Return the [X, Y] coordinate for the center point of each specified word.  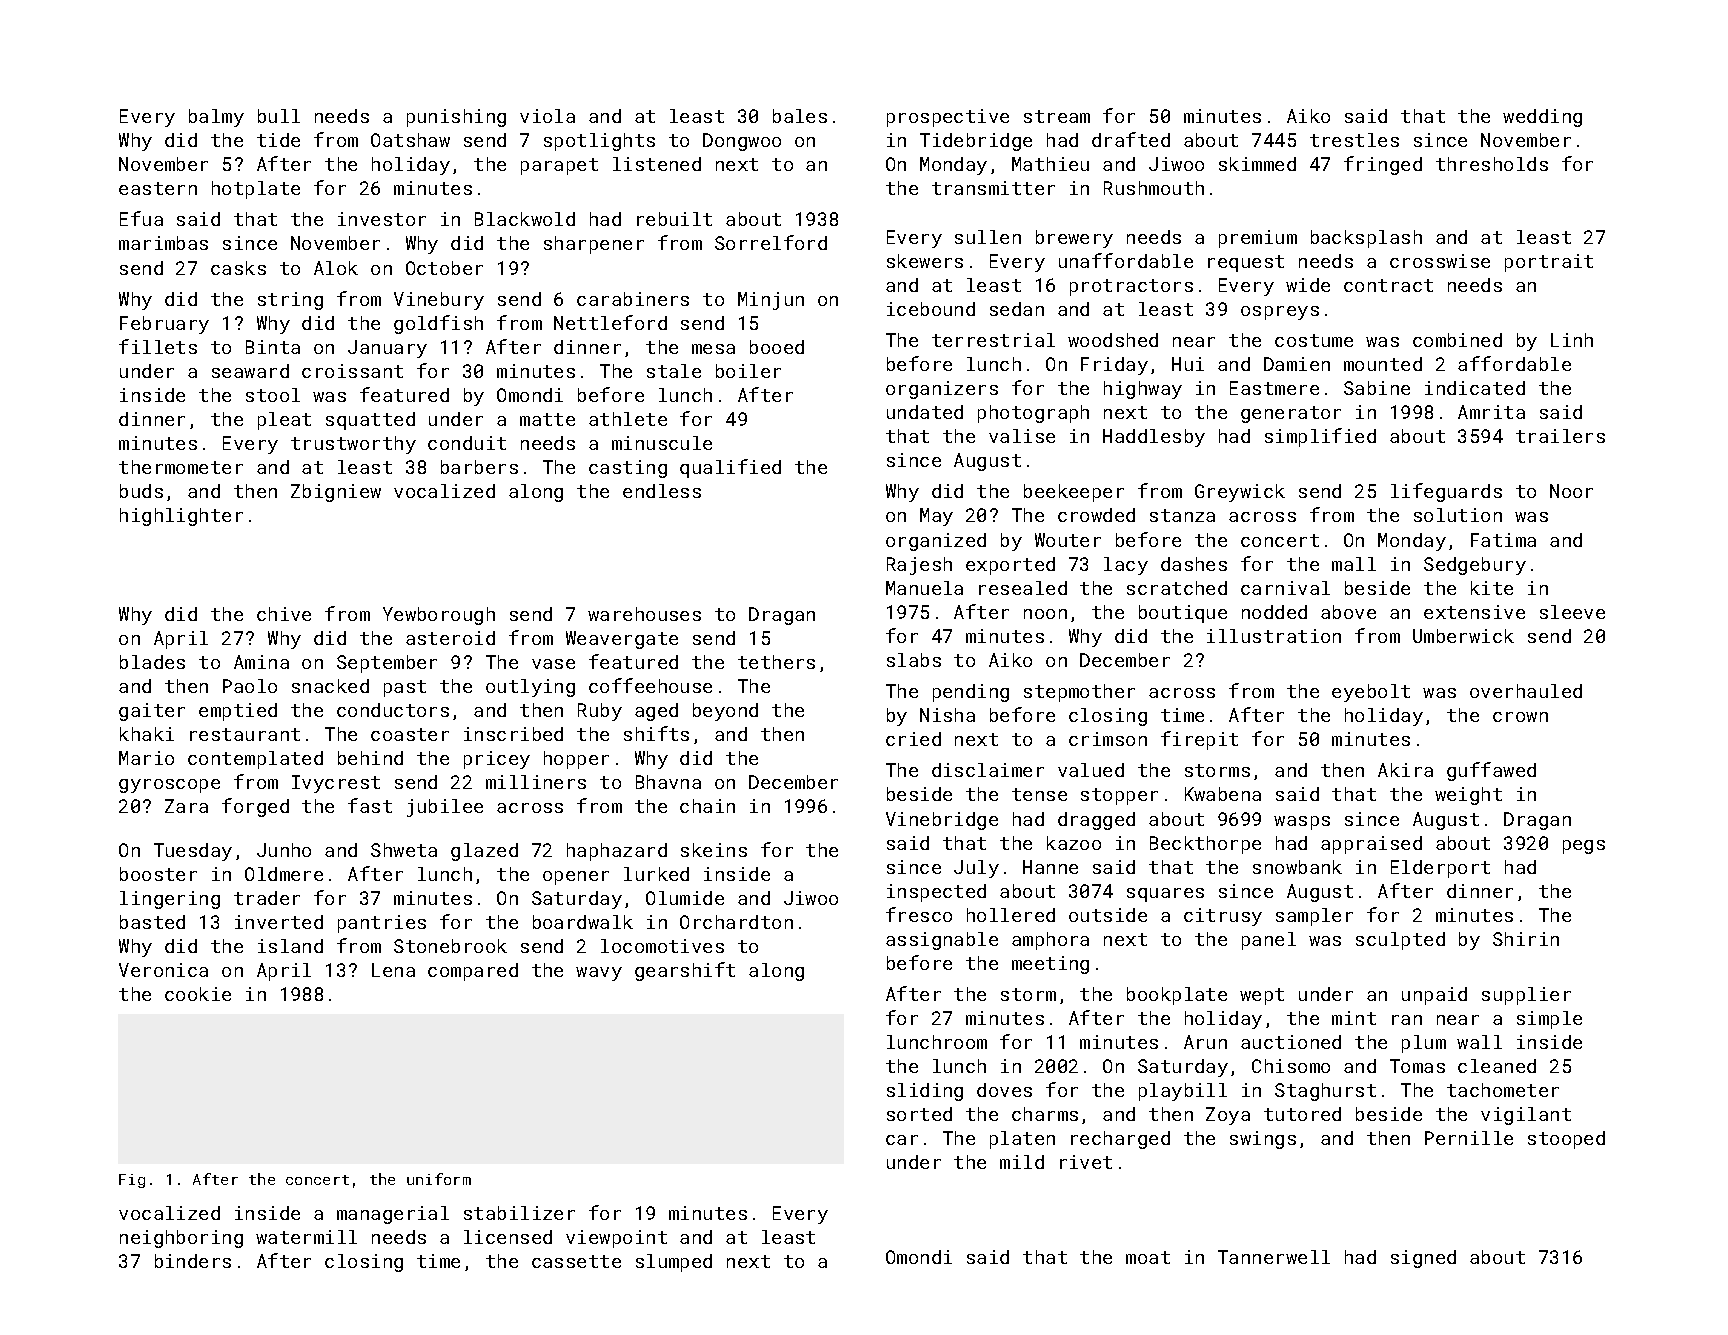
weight [1468, 796]
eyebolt [1371, 693]
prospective [948, 118]
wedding [1542, 118]
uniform [439, 1179]
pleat [284, 421]
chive [284, 614]
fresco [919, 914]
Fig [132, 1181]
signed [1423, 1259]
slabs [914, 660]
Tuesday [193, 852]
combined [1457, 340]
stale [674, 371]
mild [1022, 1162]
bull [279, 116]
